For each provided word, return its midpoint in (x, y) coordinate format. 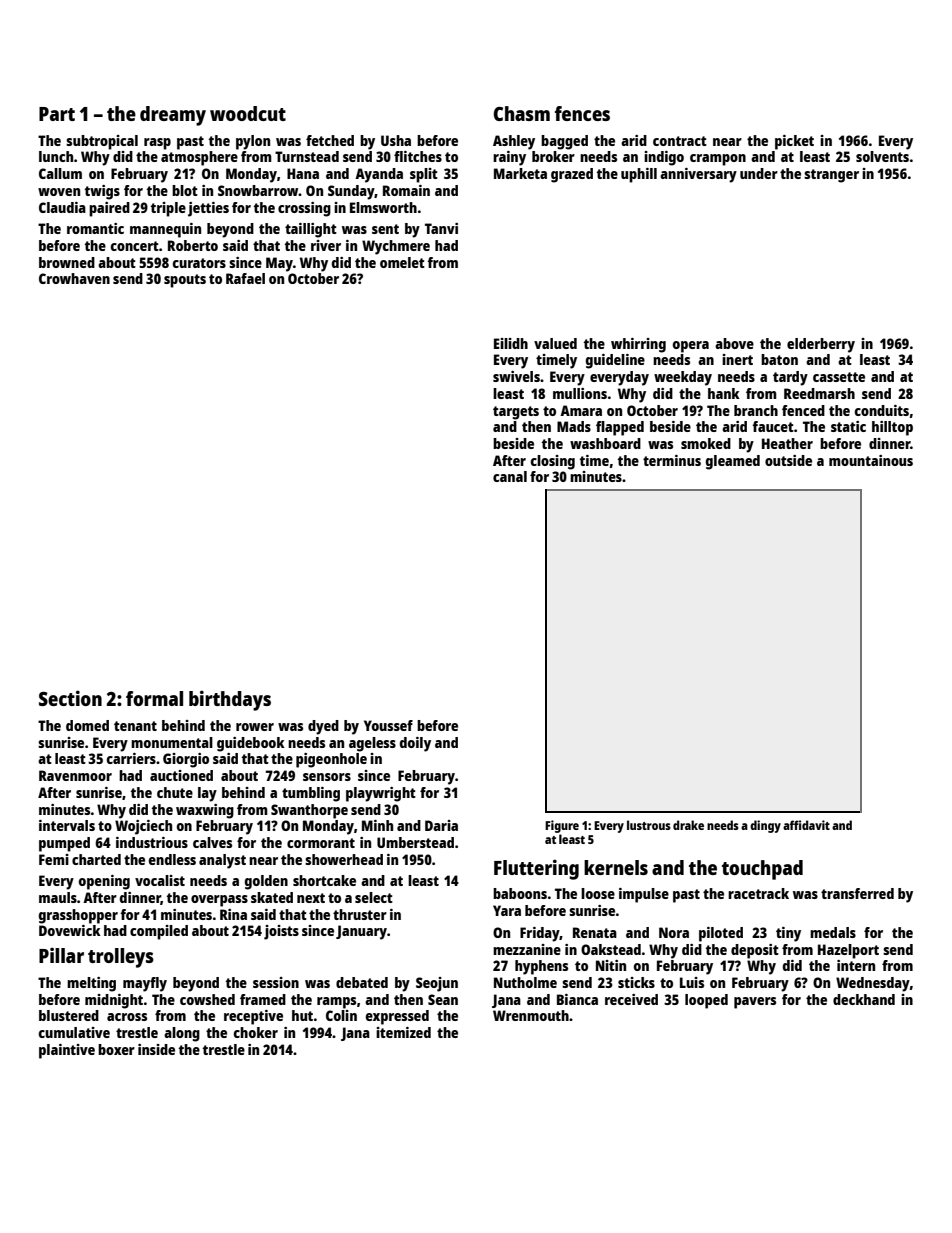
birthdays (230, 700)
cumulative (74, 1032)
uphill (639, 175)
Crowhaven (74, 278)
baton (779, 359)
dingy (765, 826)
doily (415, 744)
